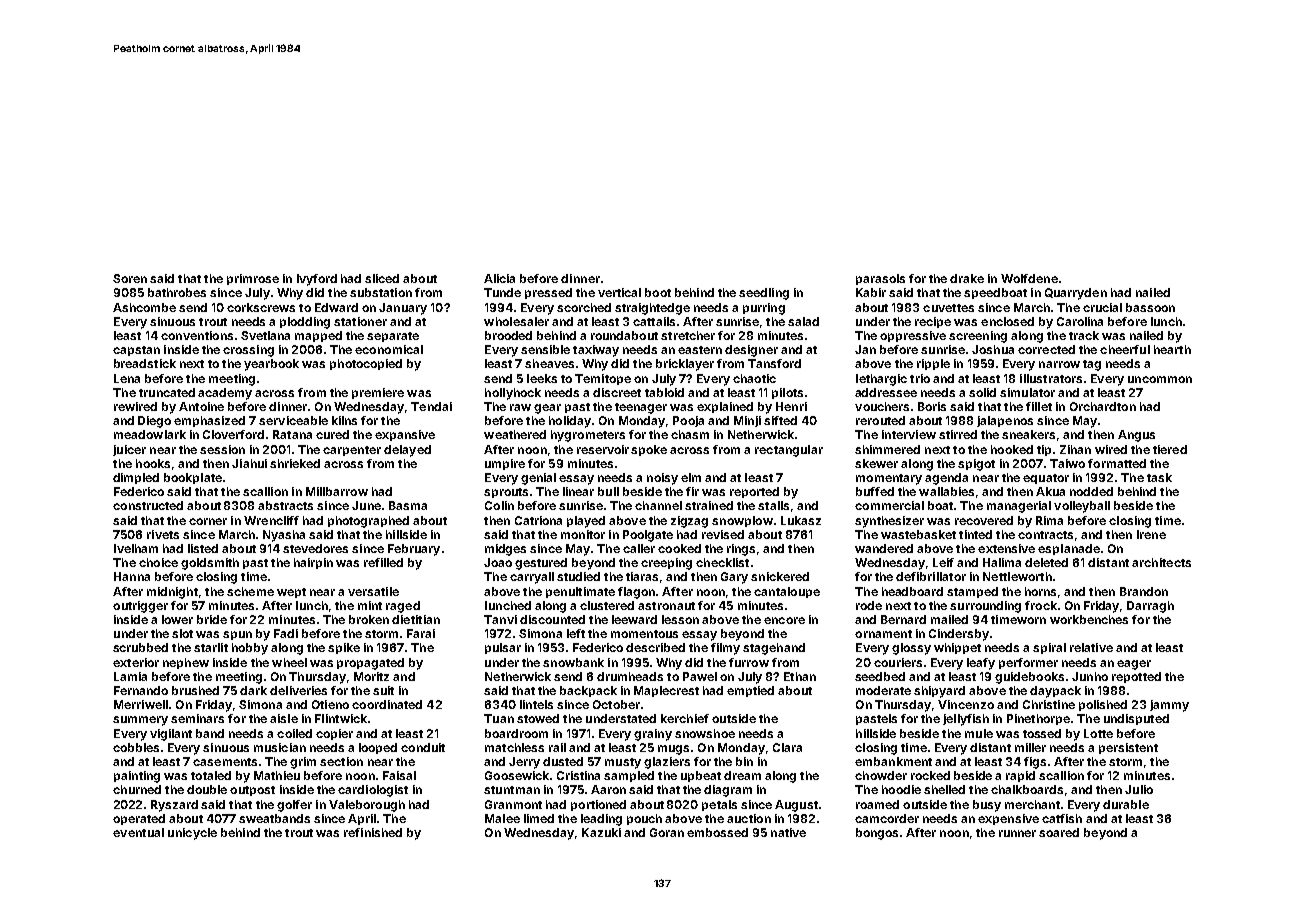 The image size is (1308, 924). What do you see at coordinates (1041, 605) in the page?
I see `frock` at bounding box center [1041, 605].
